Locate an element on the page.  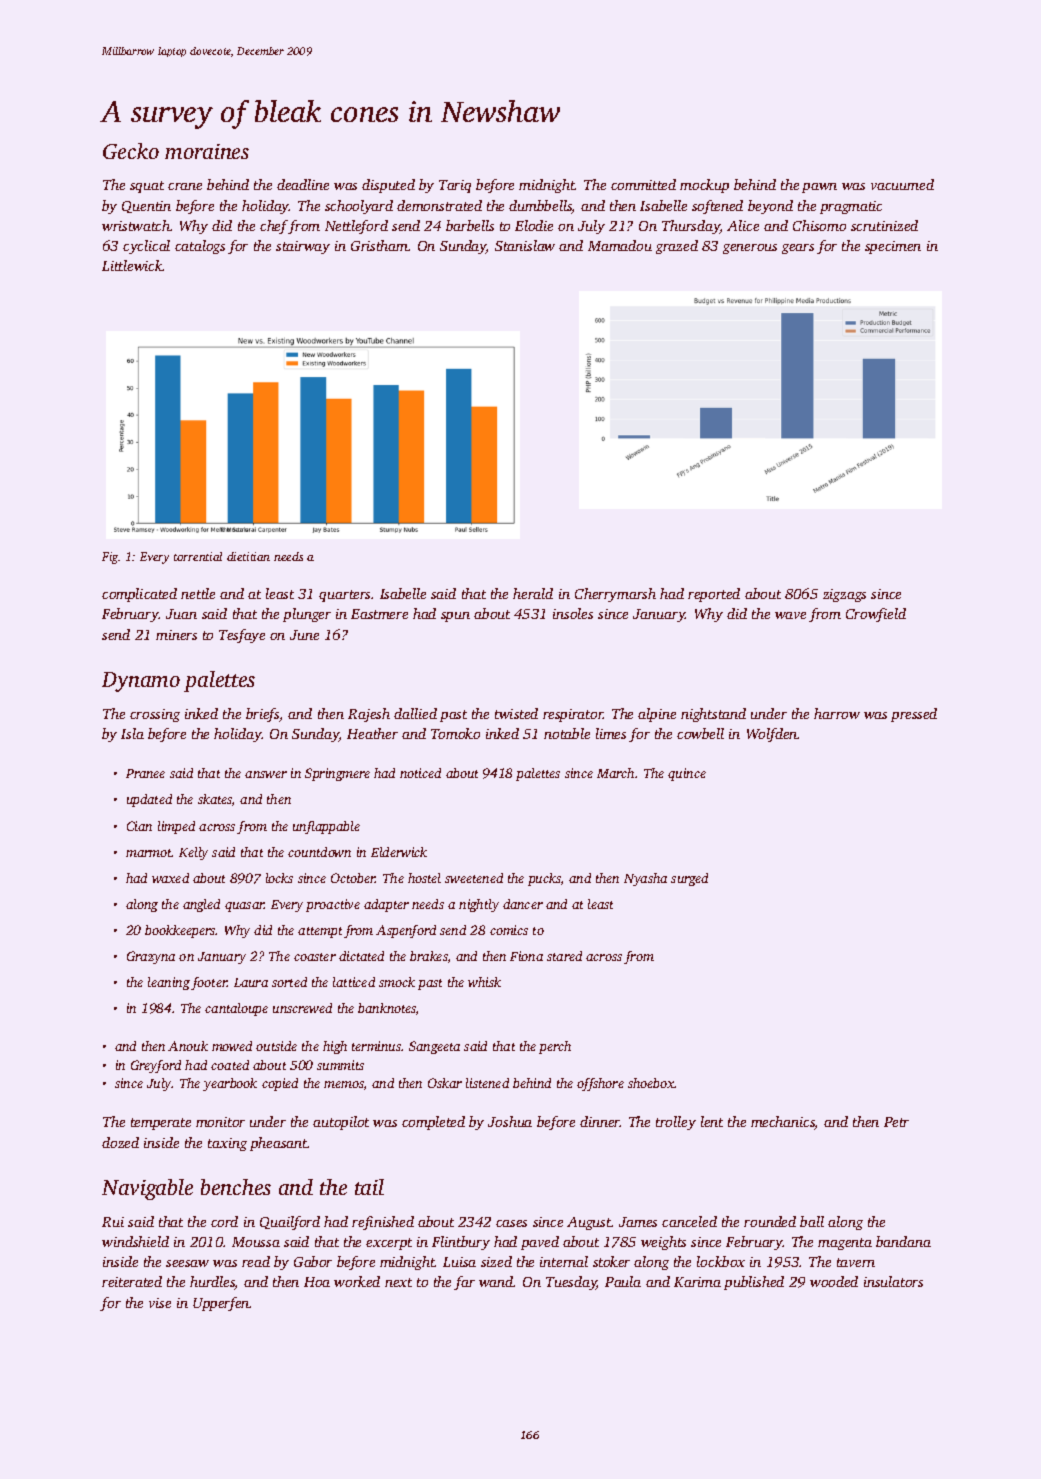
wristwatch is located at coordinates (136, 225).
